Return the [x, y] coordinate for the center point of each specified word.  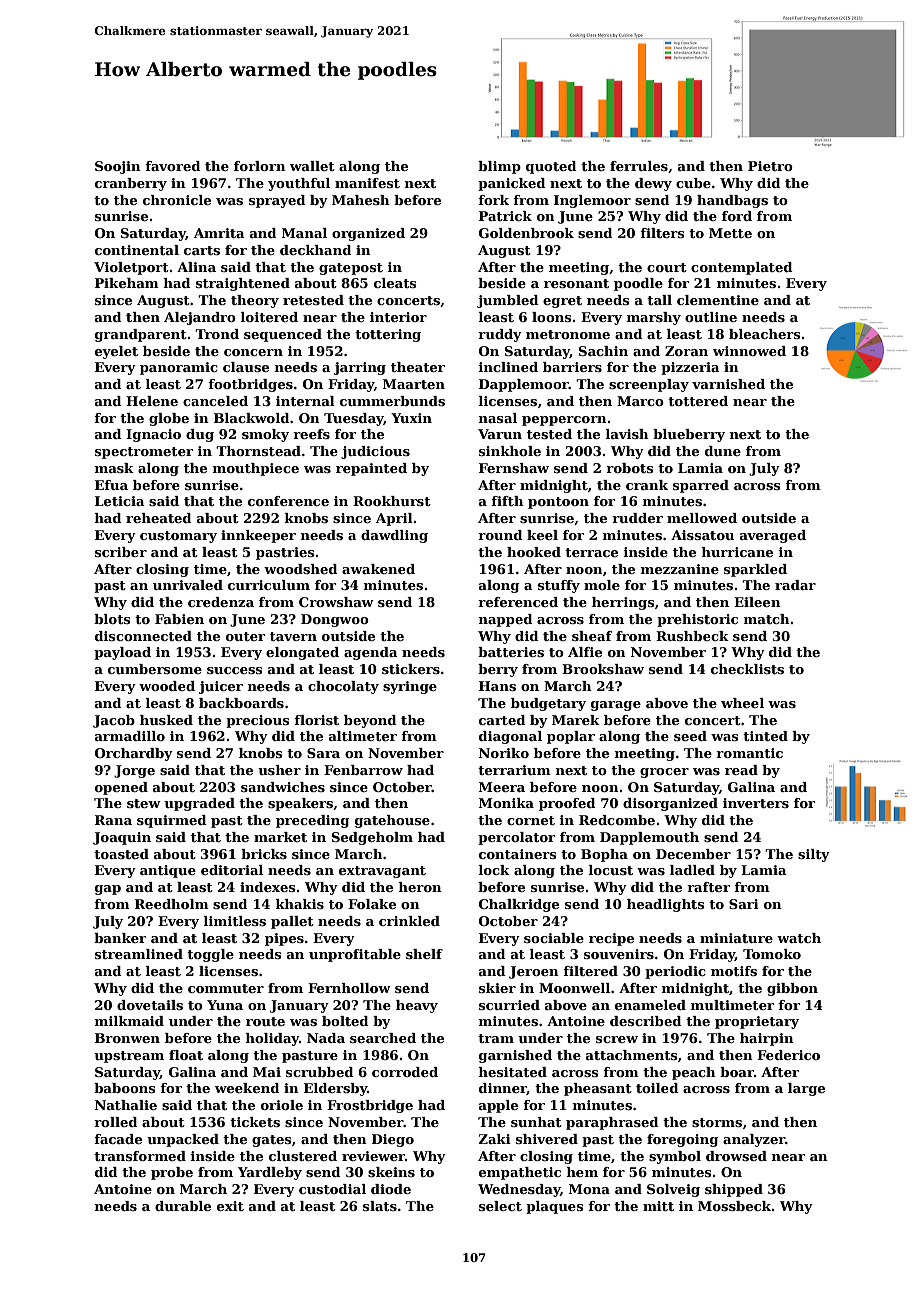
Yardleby [270, 1173]
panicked [512, 184]
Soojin [118, 167]
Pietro [770, 166]
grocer [664, 773]
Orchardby [134, 754]
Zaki [494, 1139]
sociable [554, 938]
